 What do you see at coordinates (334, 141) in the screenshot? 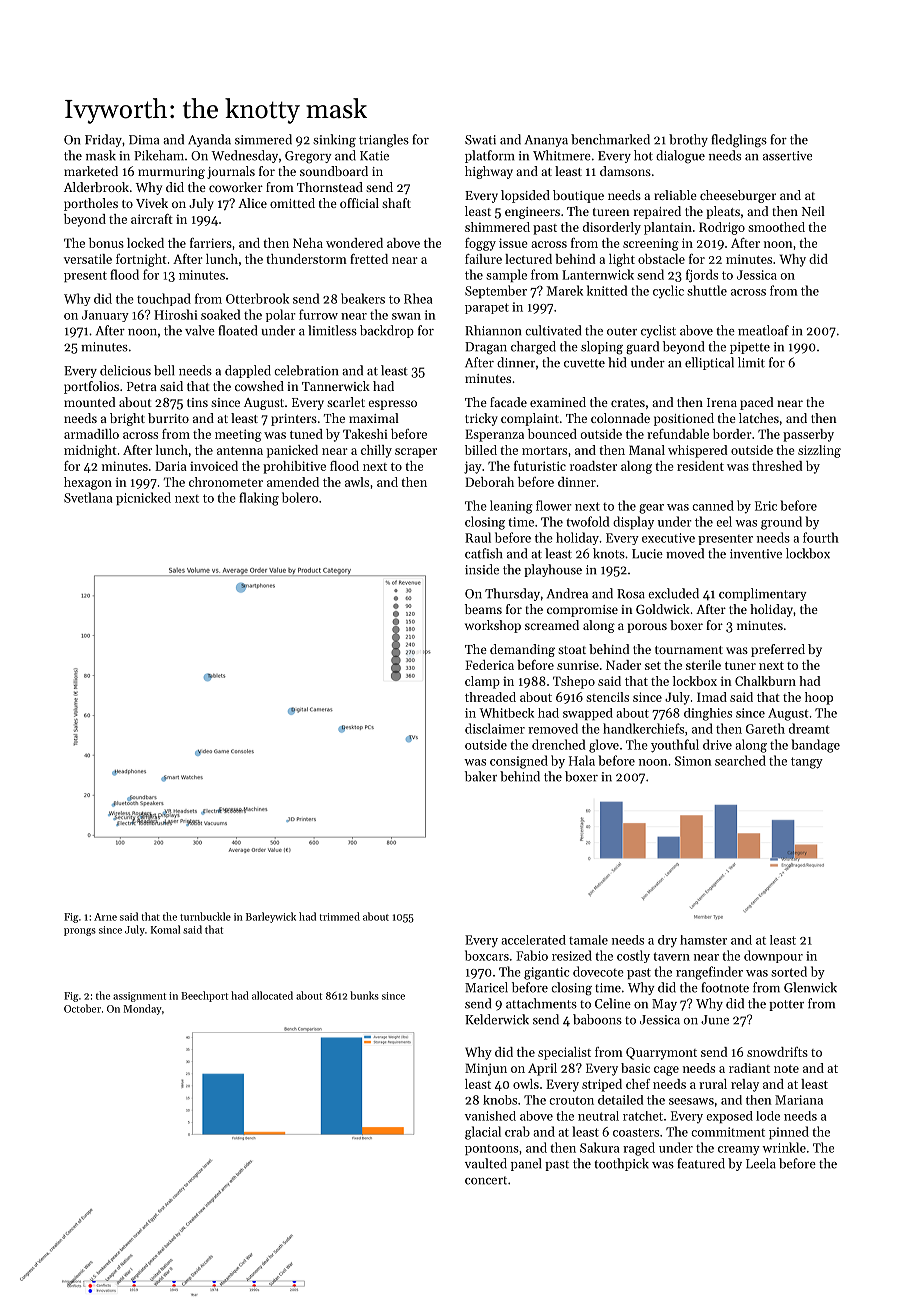
I see `sinking` at bounding box center [334, 141].
